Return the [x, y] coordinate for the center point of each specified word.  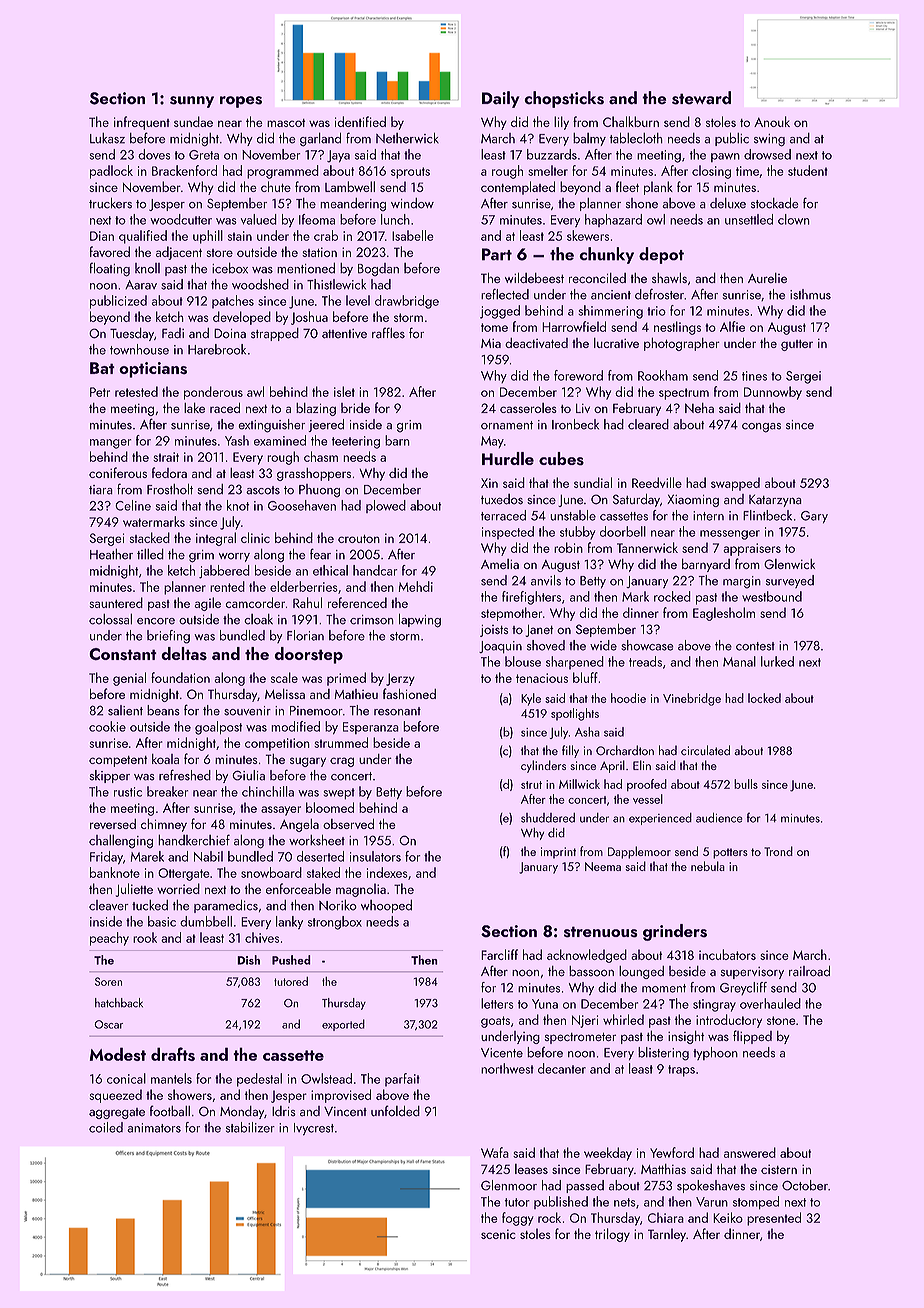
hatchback [119, 1003]
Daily [500, 99]
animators [154, 1128]
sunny [192, 102]
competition [277, 744]
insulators [375, 856]
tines [754, 376]
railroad [809, 971]
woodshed [260, 284]
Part [497, 254]
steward [701, 98]
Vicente [502, 1053]
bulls [746, 784]
